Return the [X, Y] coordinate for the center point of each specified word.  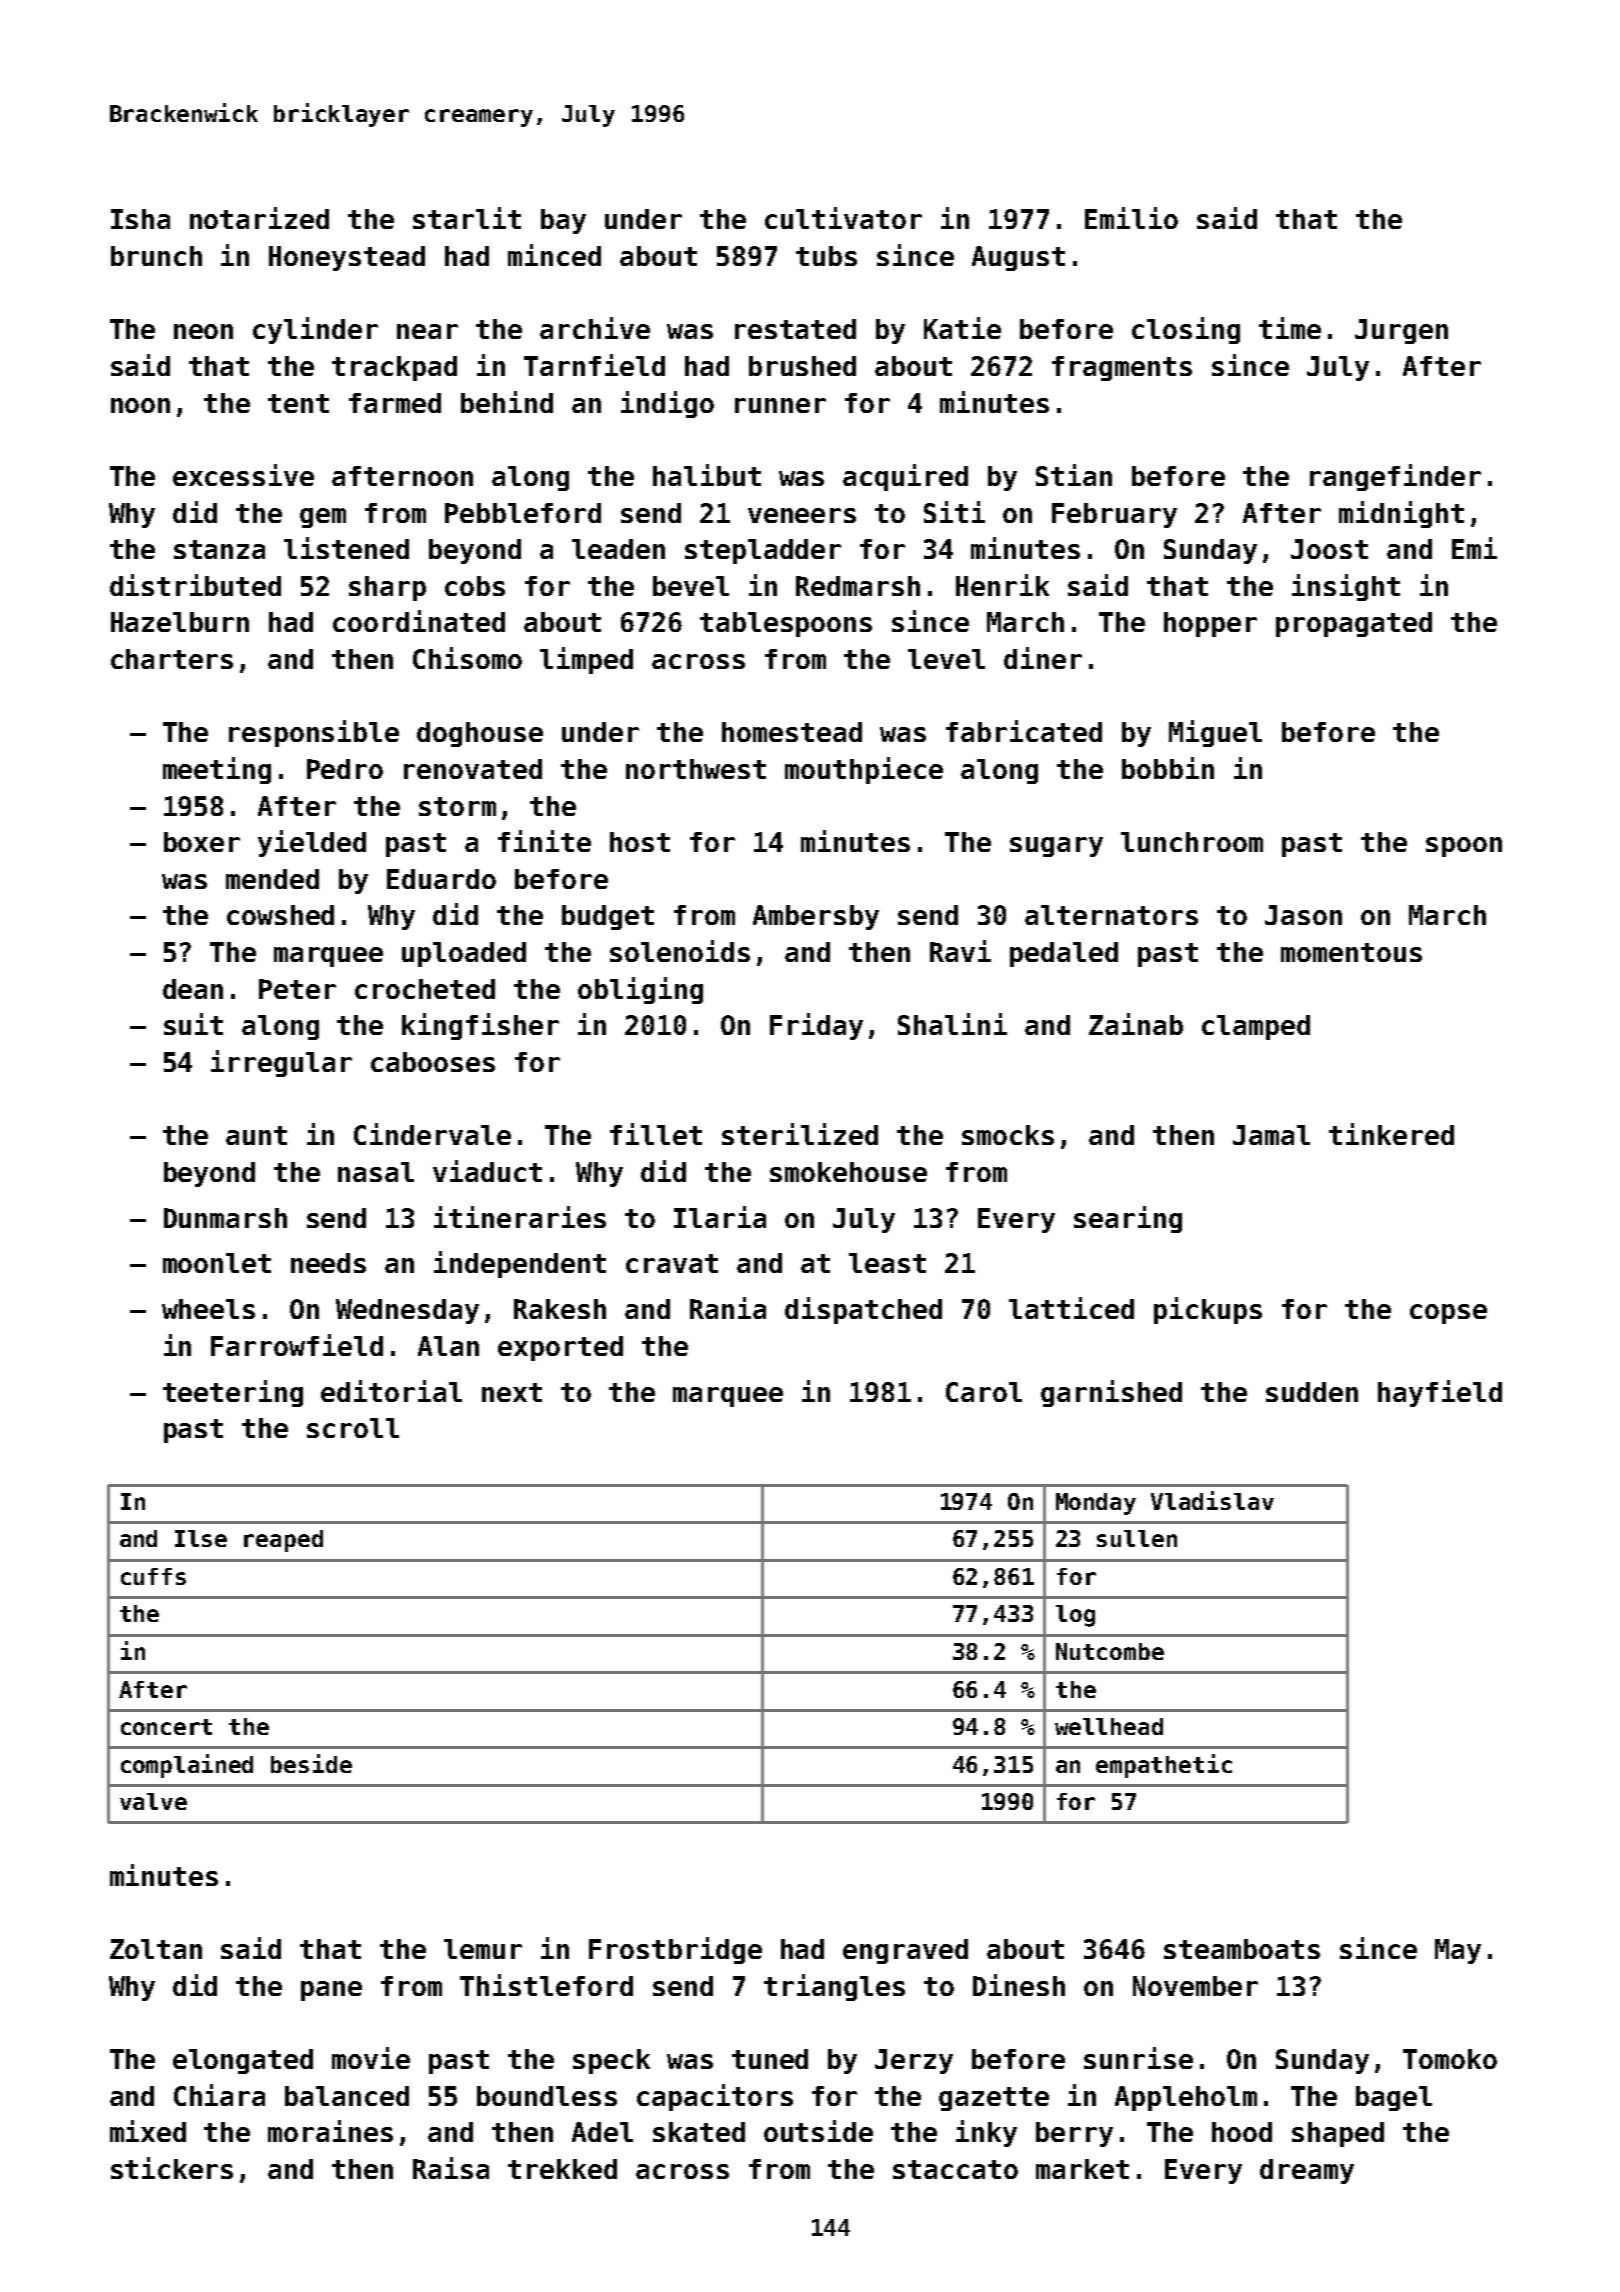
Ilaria [720, 1217]
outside [818, 2131]
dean [193, 989]
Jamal [1271, 1135]
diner [1043, 658]
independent [520, 1264]
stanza [219, 549]
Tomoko [1450, 2059]
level [946, 659]
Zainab [1136, 1024]
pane [331, 1991]
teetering [233, 1393]
